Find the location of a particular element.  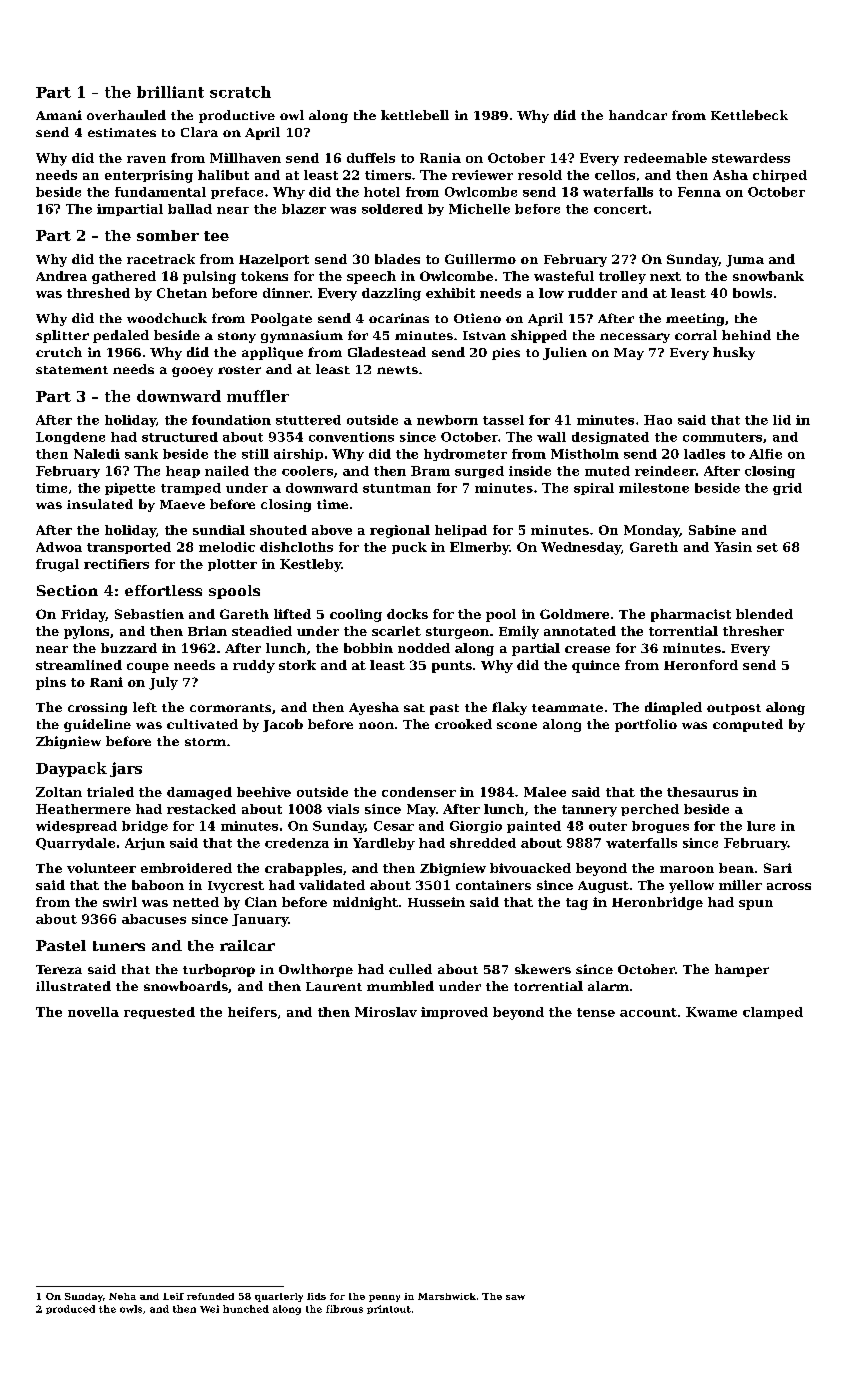

Hao is located at coordinates (658, 420).
